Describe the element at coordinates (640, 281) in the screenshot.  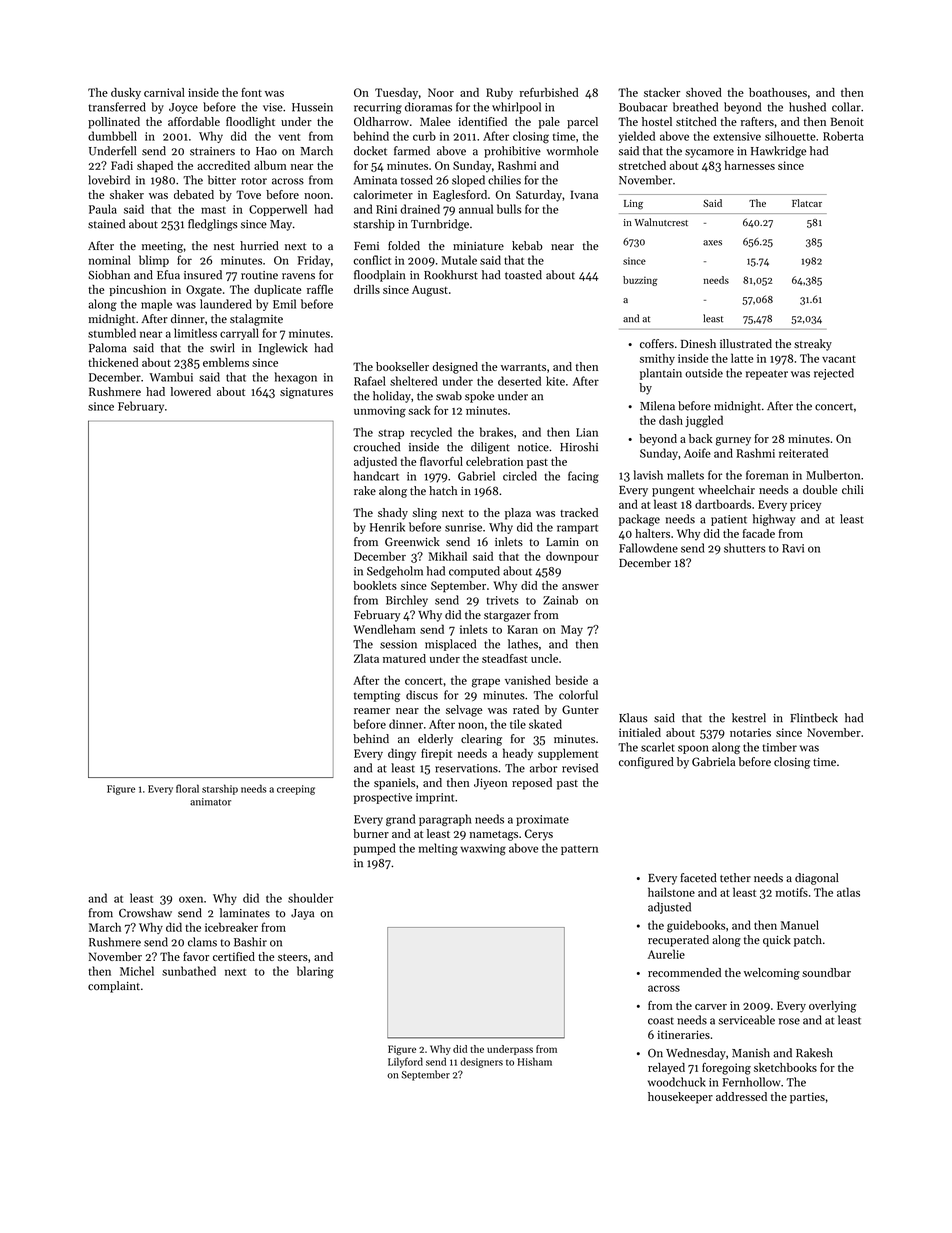
I see `buzzing` at that location.
